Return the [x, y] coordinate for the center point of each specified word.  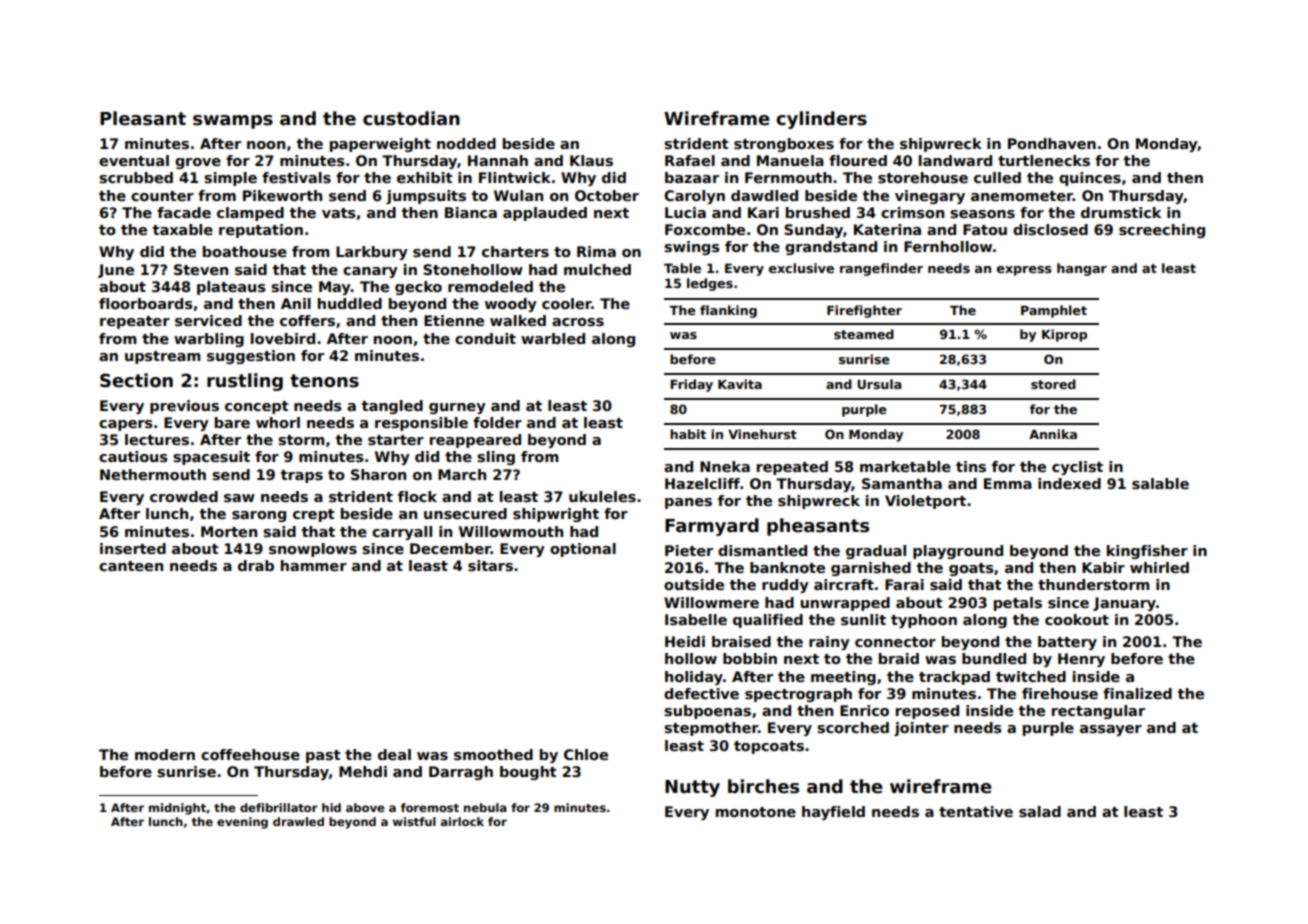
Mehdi [363, 771]
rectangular [1098, 712]
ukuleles [602, 496]
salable [1160, 483]
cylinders [821, 120]
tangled [392, 407]
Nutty [692, 788]
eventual [134, 160]
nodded [466, 143]
